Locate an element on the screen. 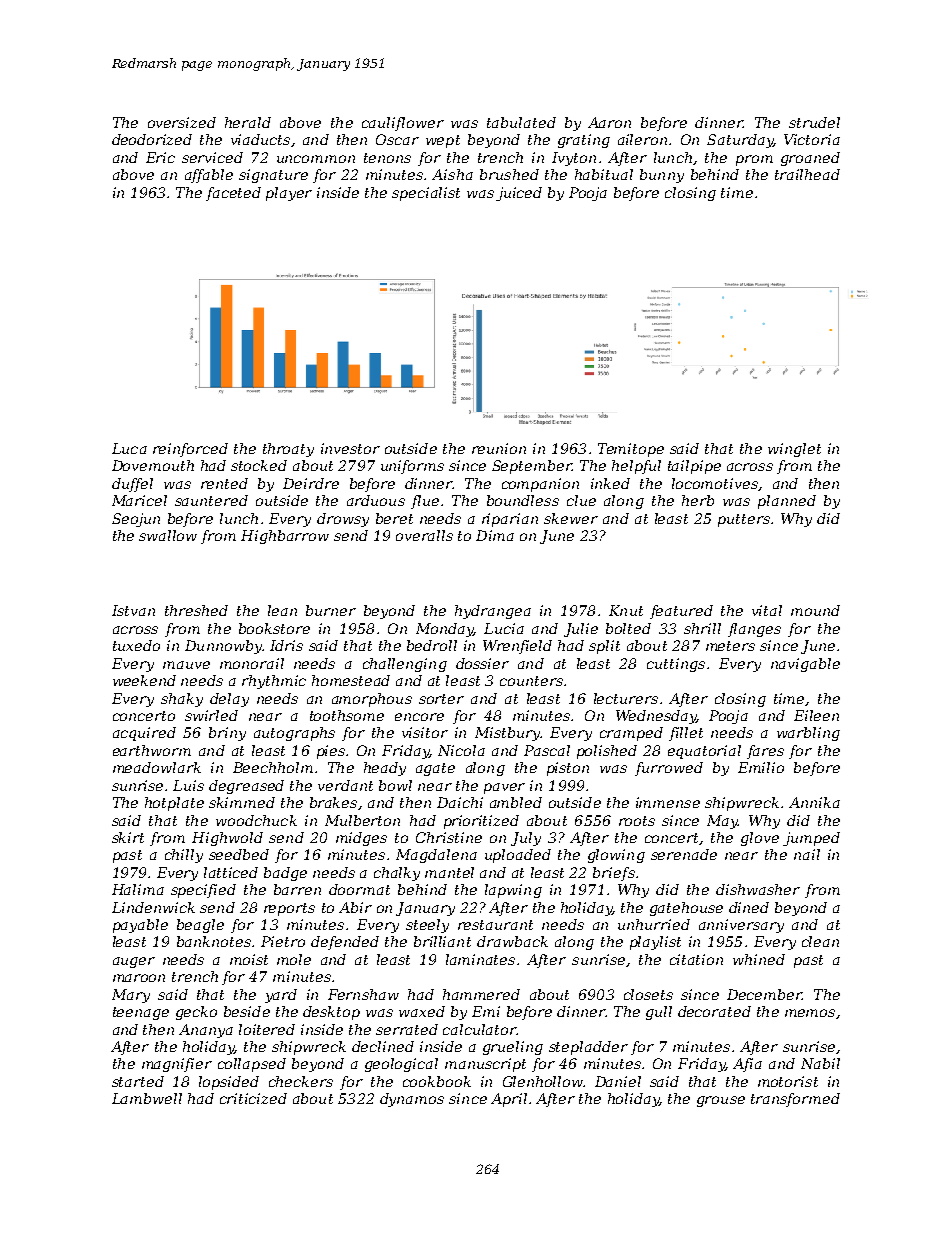 This screenshot has width=952, height=1233. affable is located at coordinates (209, 176).
